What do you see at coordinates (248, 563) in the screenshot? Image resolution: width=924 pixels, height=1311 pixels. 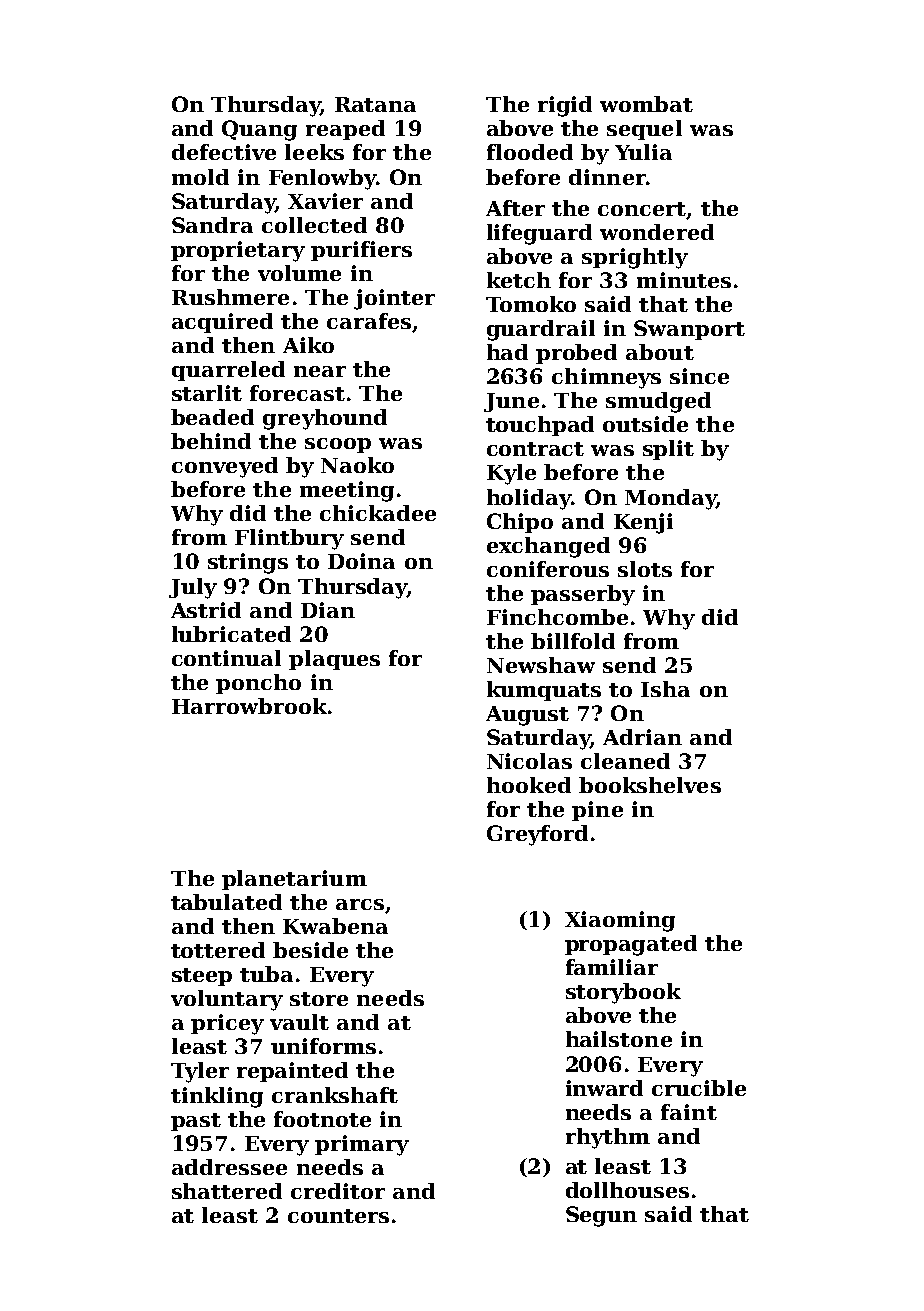 I see `strings` at bounding box center [248, 563].
